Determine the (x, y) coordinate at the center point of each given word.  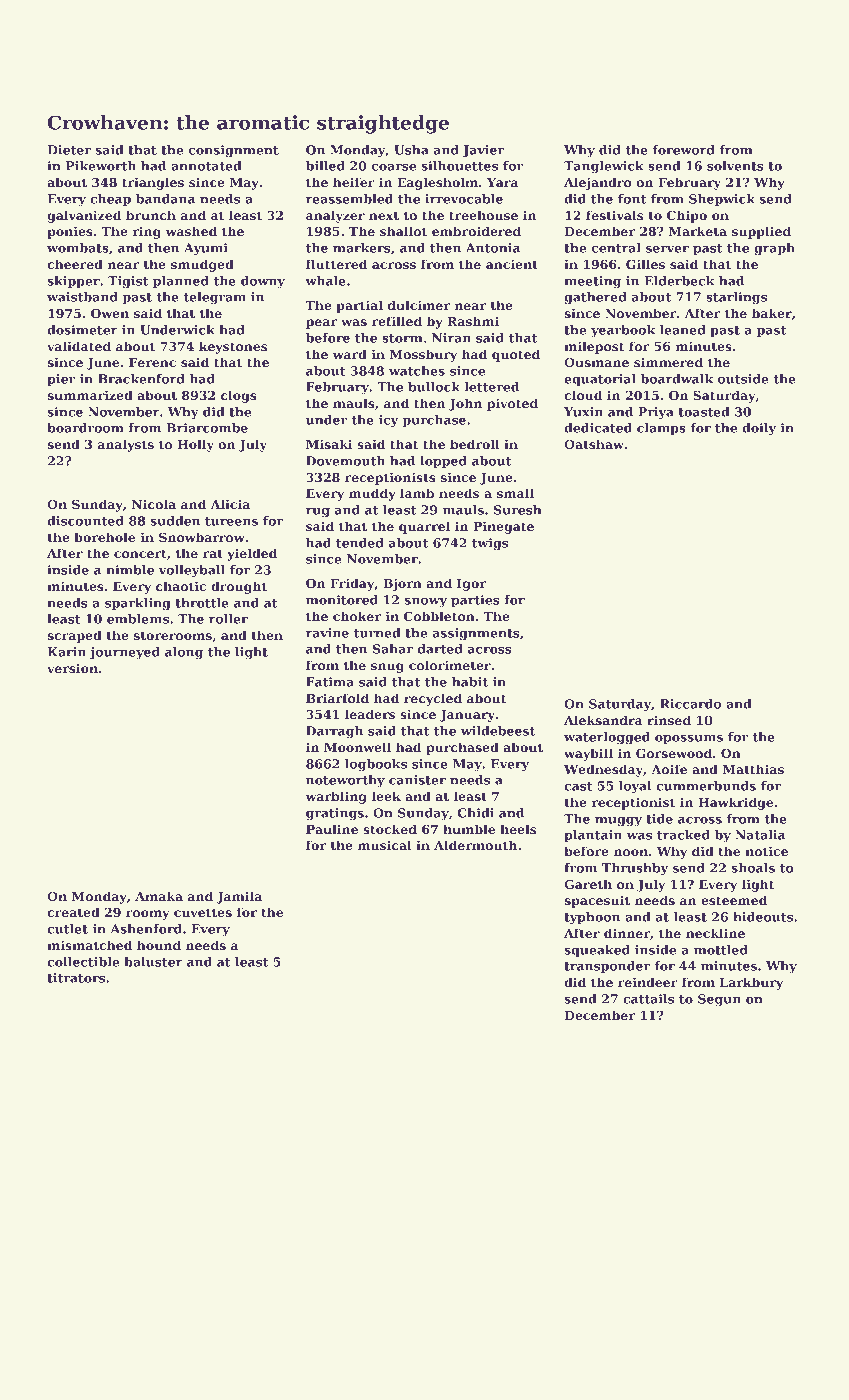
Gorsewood (674, 753)
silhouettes (459, 166)
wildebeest (498, 731)
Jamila (239, 897)
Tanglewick (604, 167)
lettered (492, 387)
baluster (153, 962)
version (72, 668)
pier (61, 380)
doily (759, 429)
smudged (202, 265)
